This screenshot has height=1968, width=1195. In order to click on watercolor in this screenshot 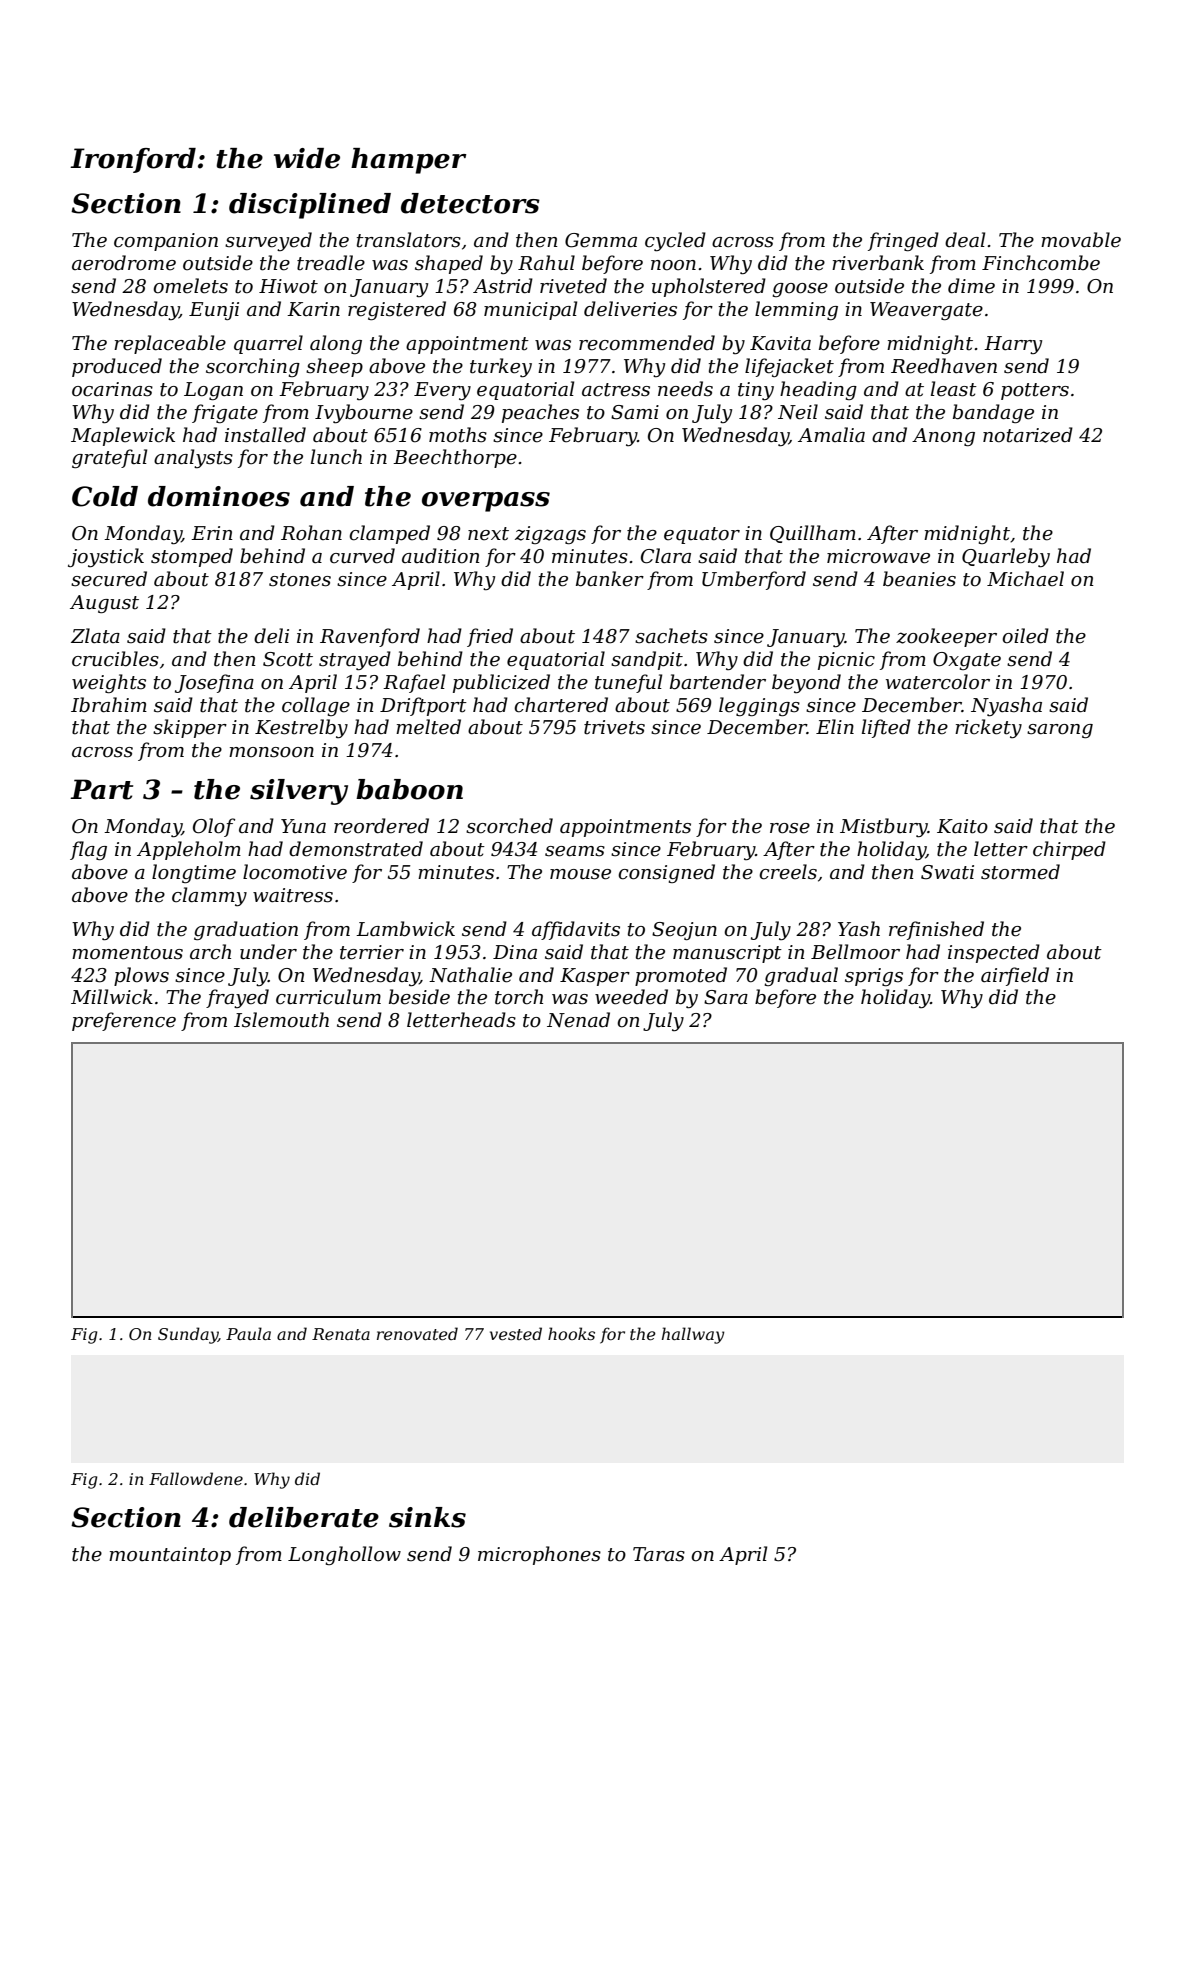, I will do `click(938, 682)`.
